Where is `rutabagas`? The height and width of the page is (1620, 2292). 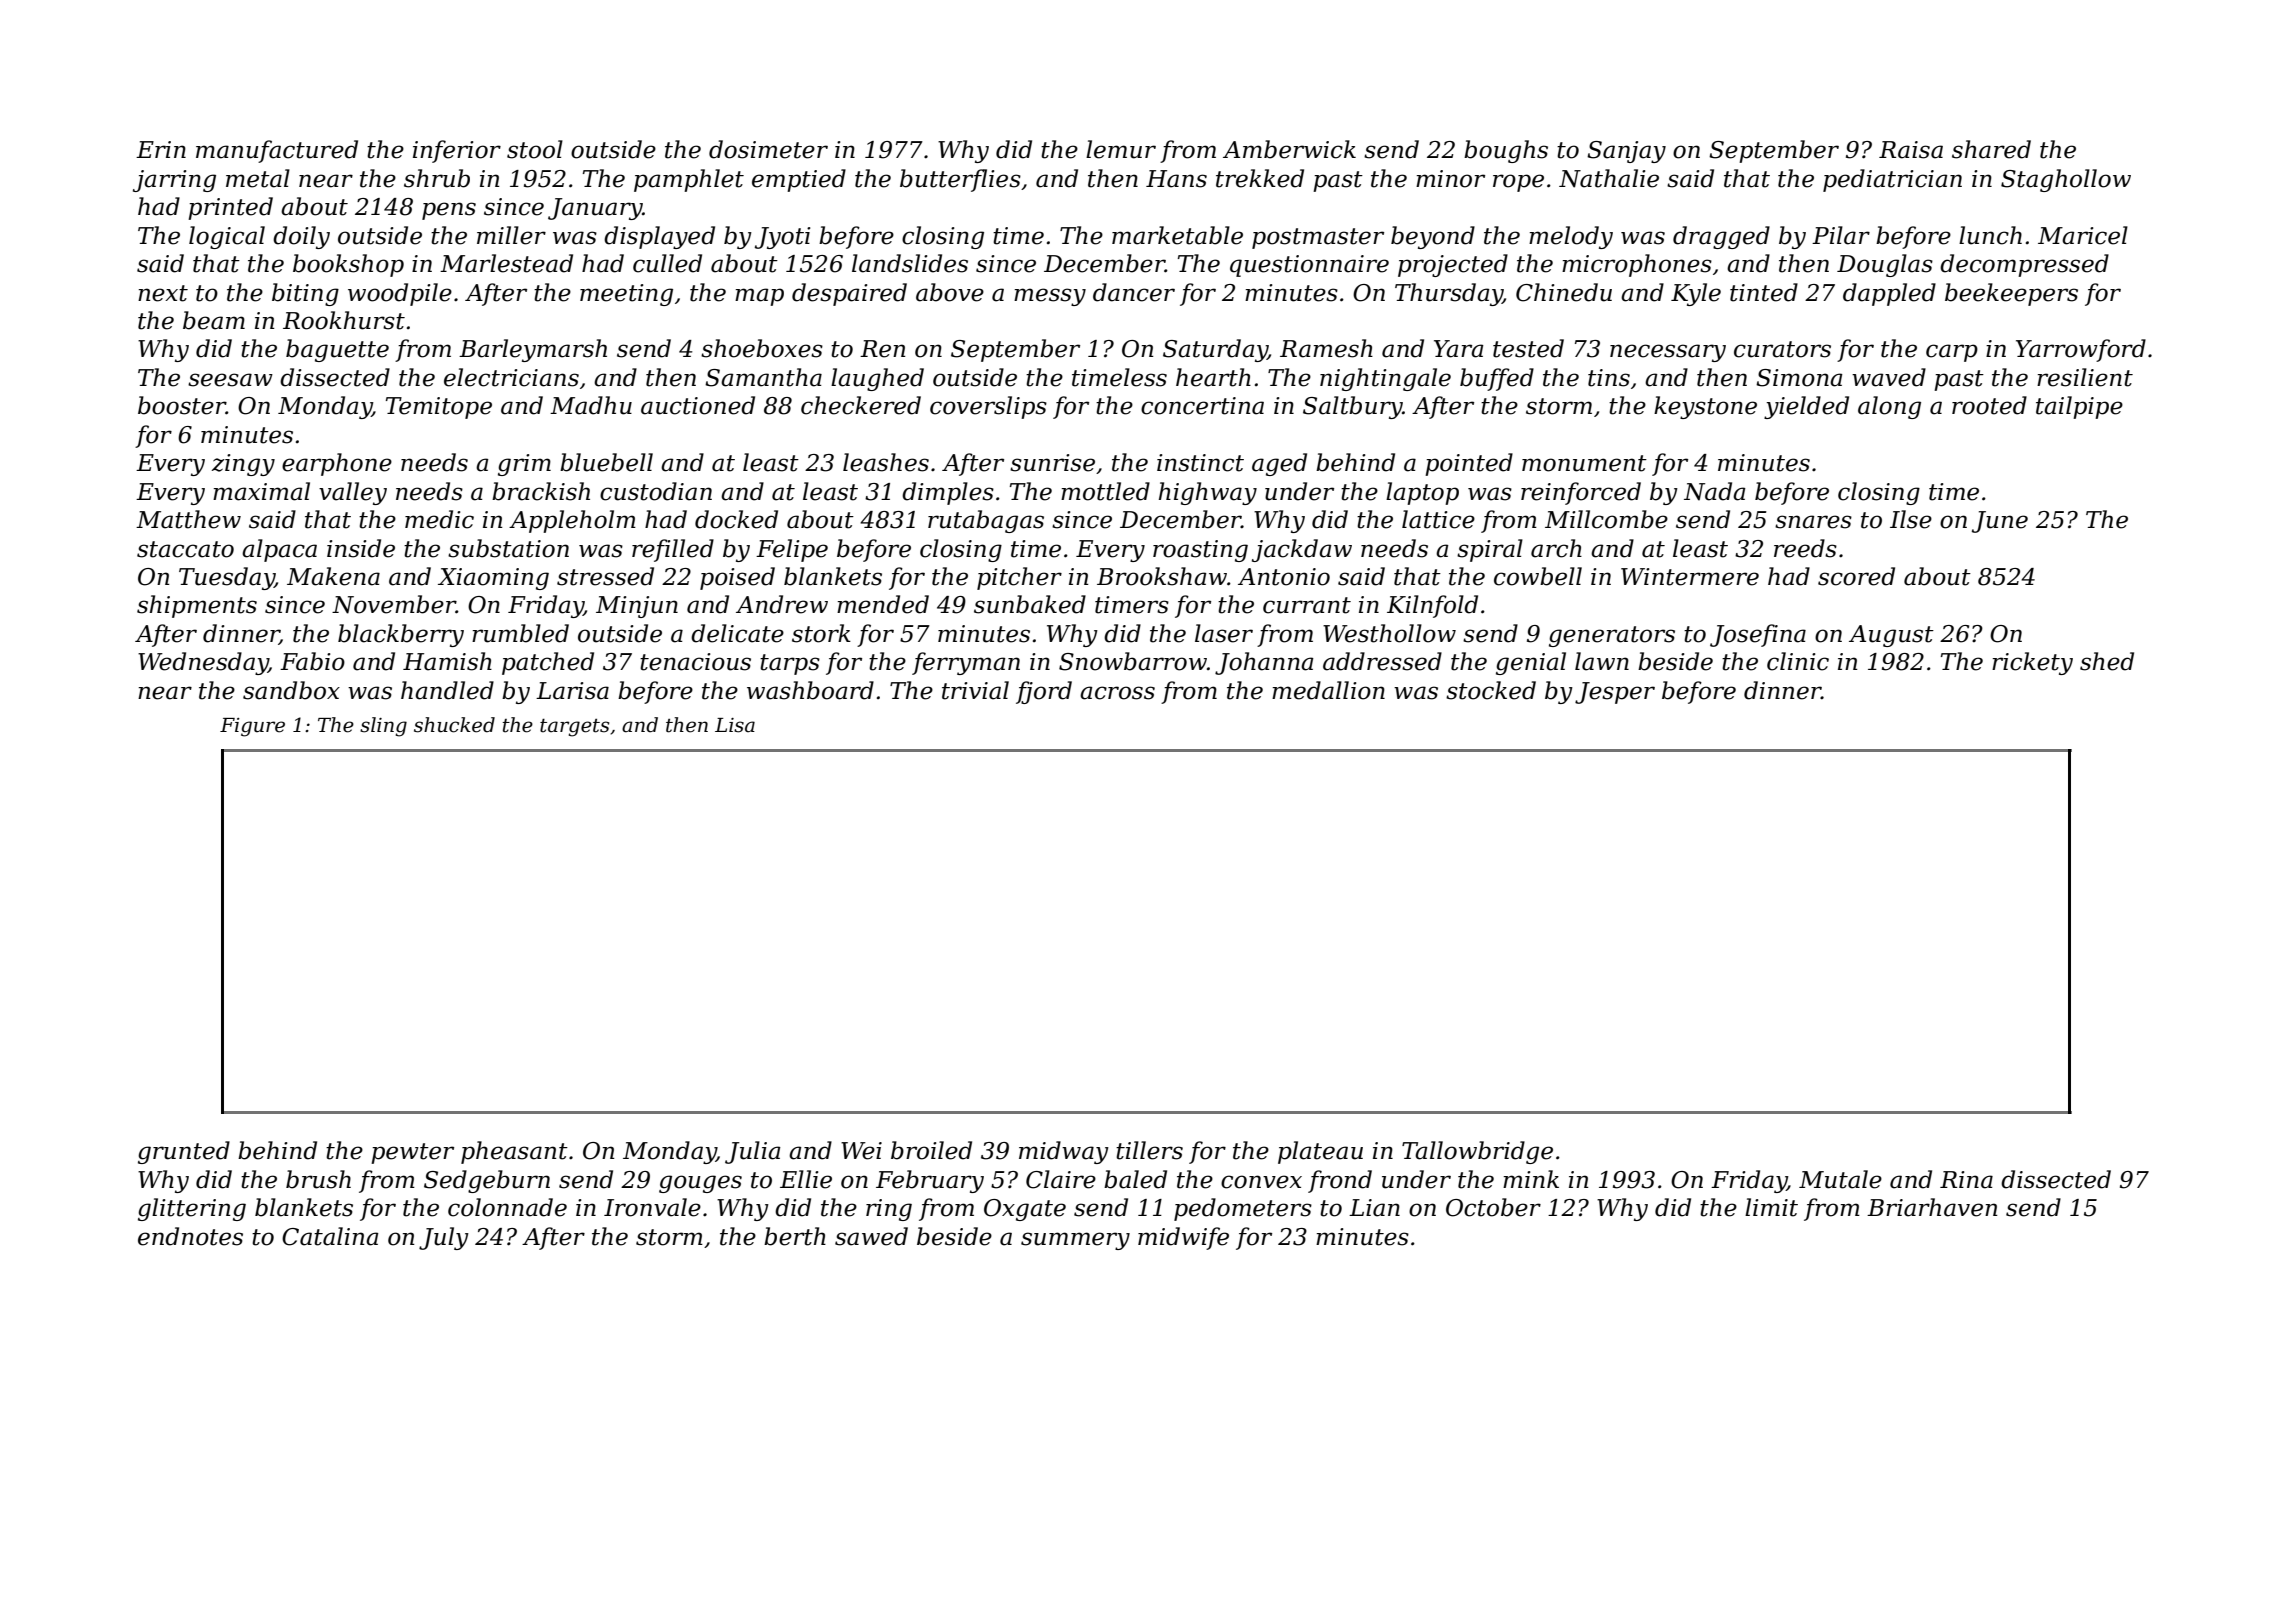
rutabagas is located at coordinates (986, 521).
